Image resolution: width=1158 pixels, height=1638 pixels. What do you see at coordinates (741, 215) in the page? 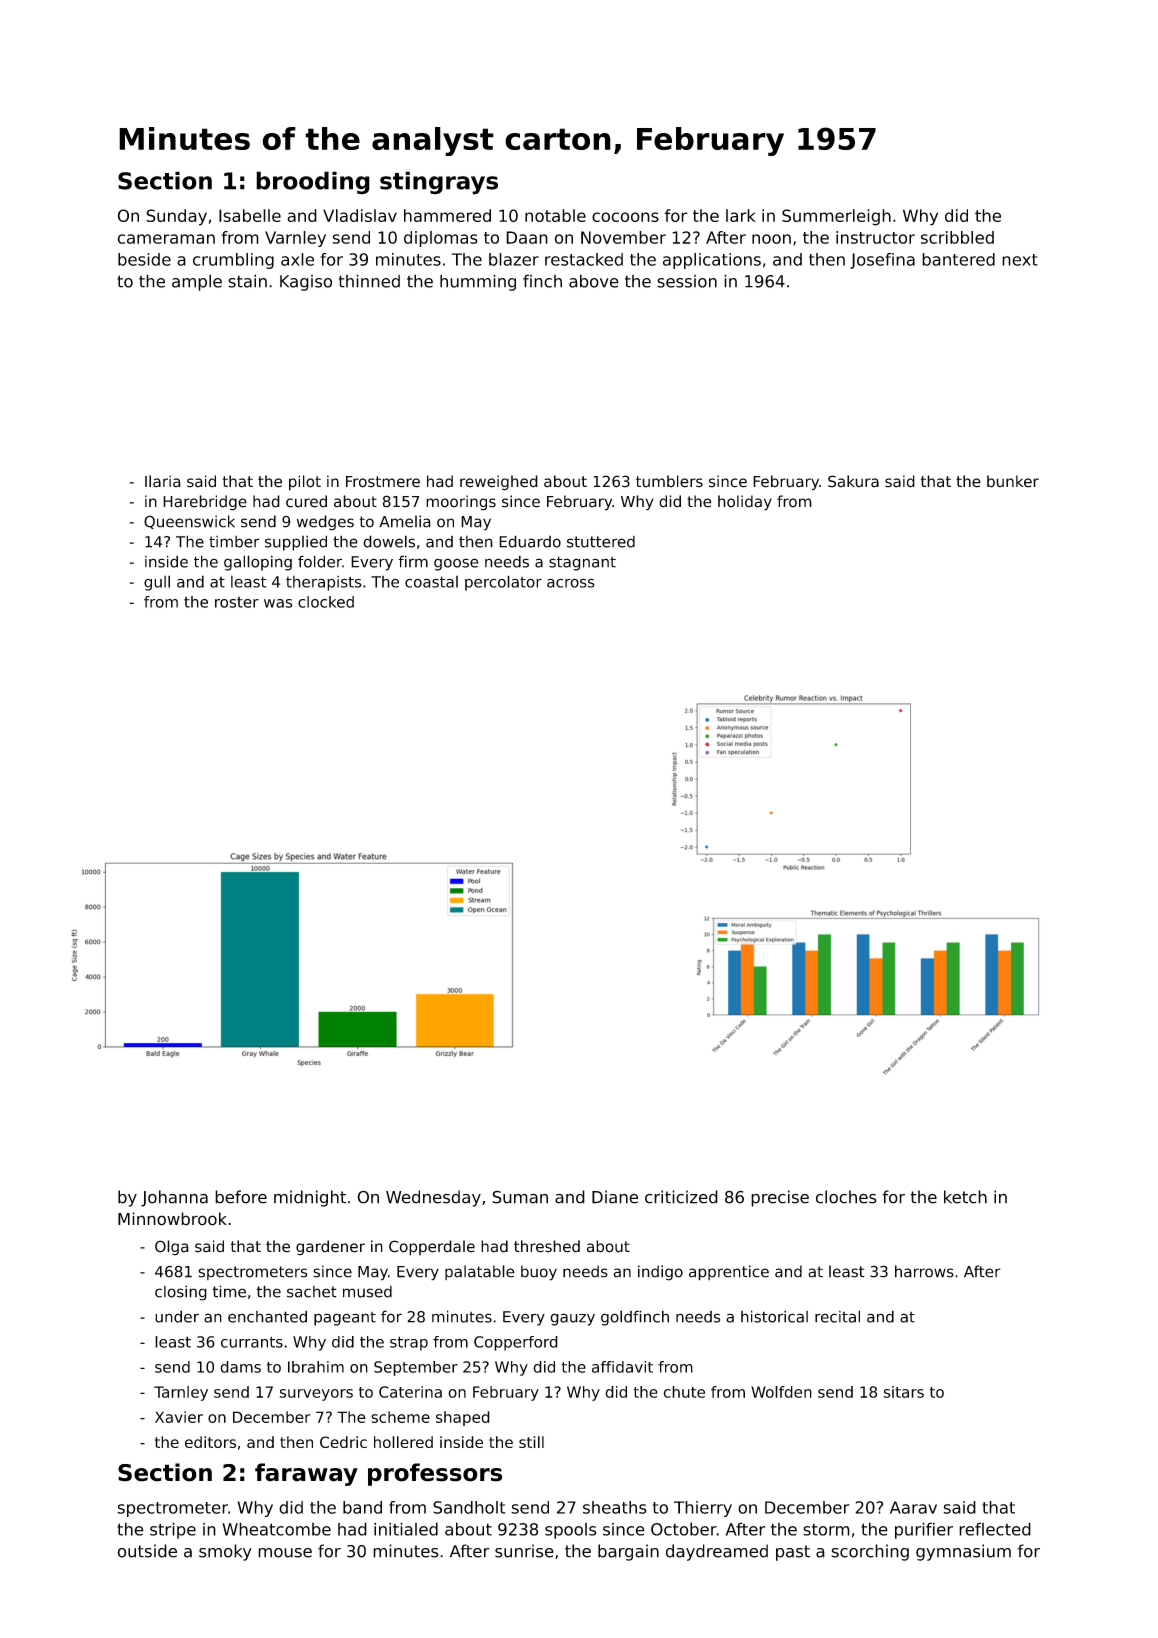
I see `lark` at bounding box center [741, 215].
